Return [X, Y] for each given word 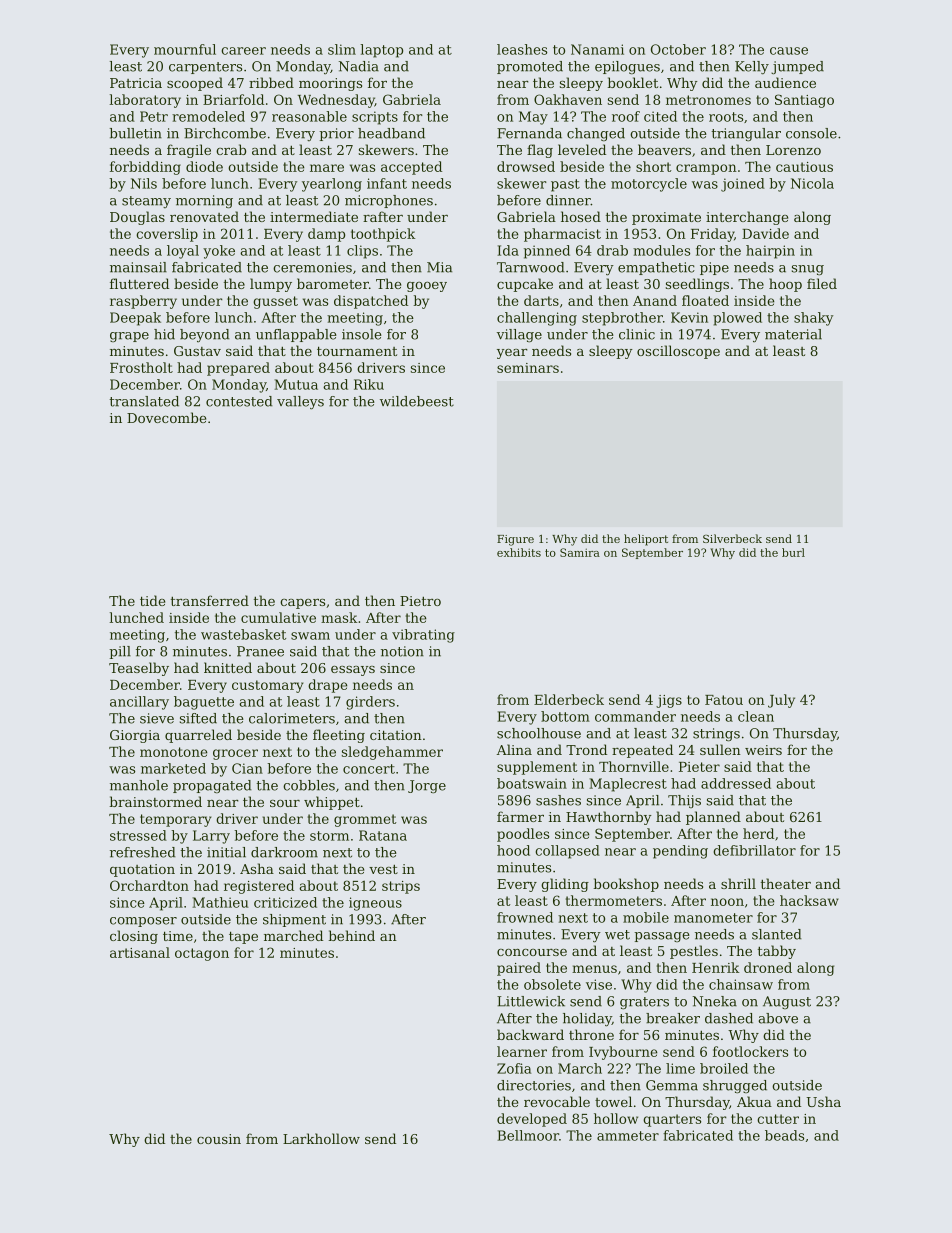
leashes [522, 49]
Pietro [420, 601]
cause [789, 51]
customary [268, 686]
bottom [565, 716]
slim [342, 49]
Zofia [514, 1068]
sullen [720, 749]
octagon [202, 954]
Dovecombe [166, 417]
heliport [646, 540]
